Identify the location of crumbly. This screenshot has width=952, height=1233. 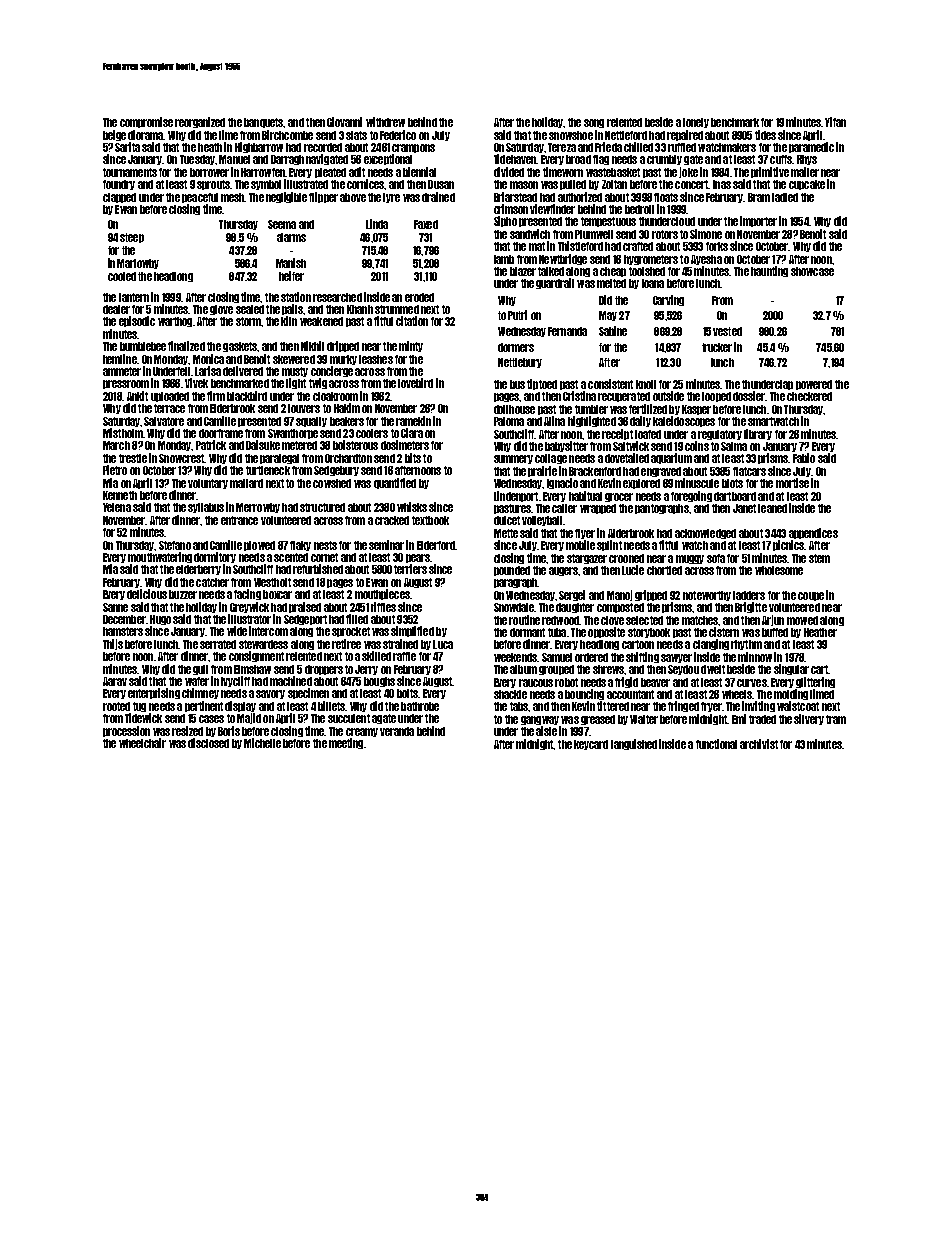
(664, 160).
